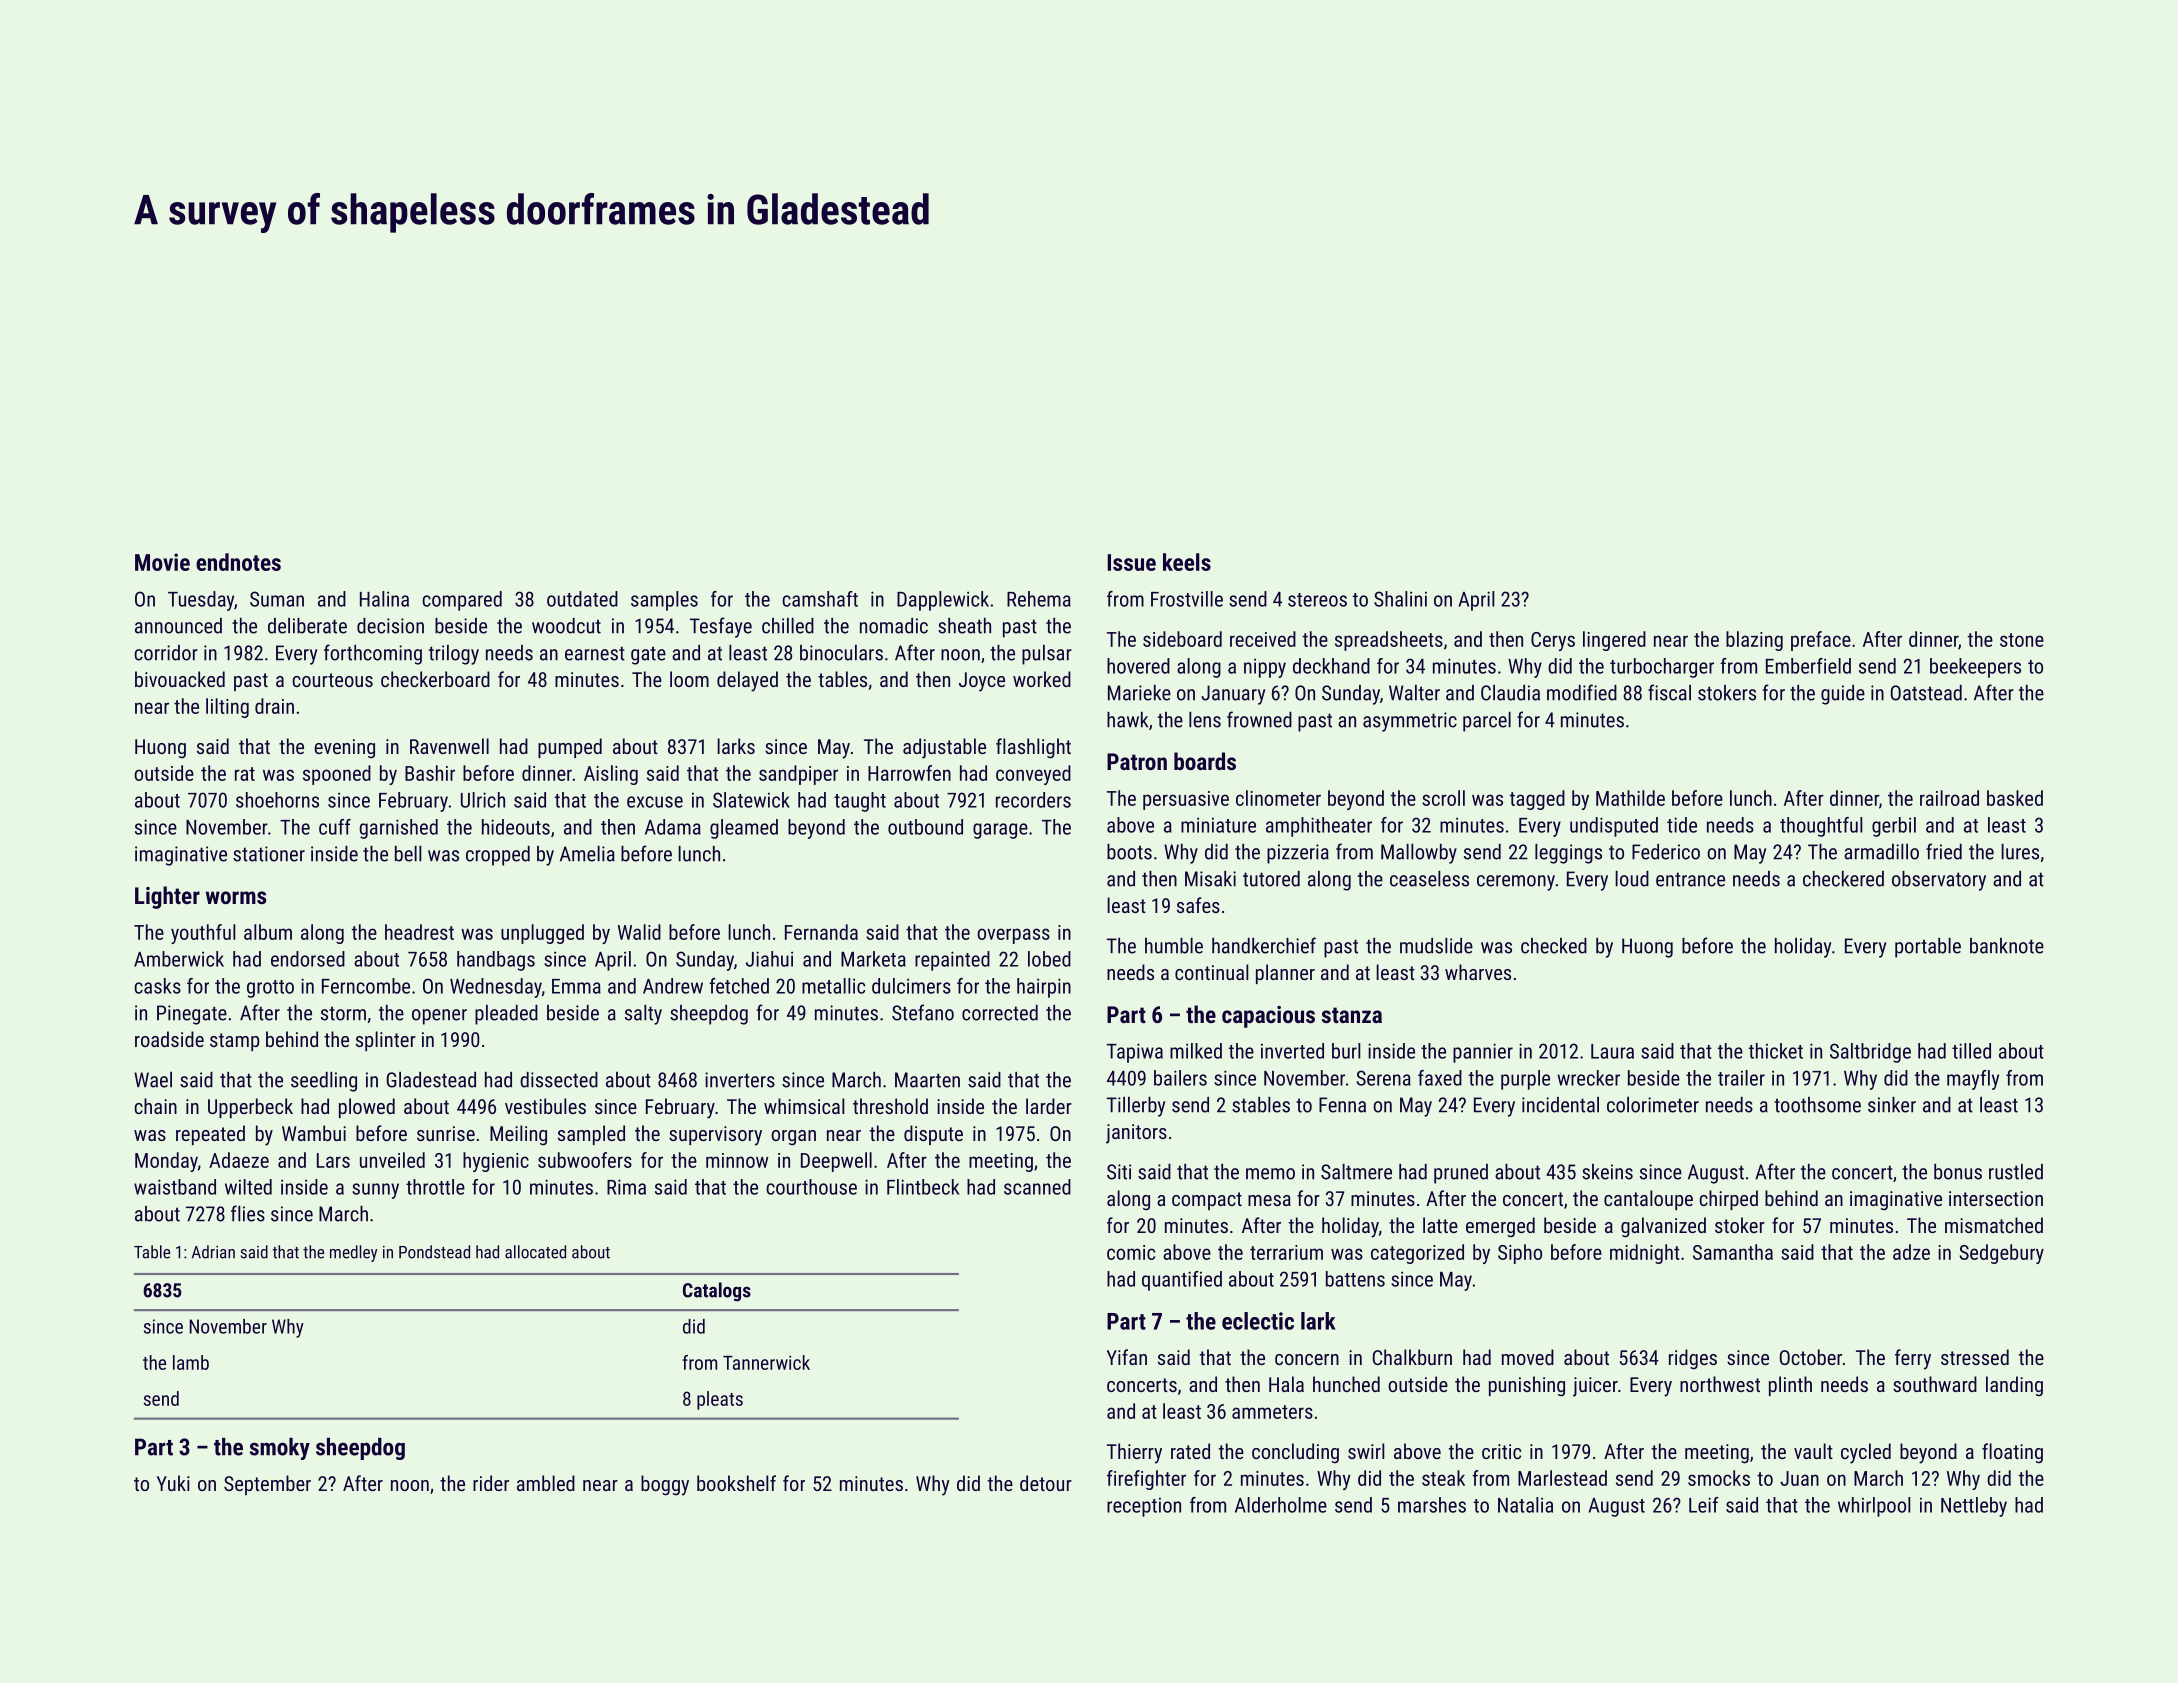 The width and height of the screenshot is (2178, 1683). Describe the element at coordinates (1298, 854) in the screenshot. I see `pizzeria` at that location.
